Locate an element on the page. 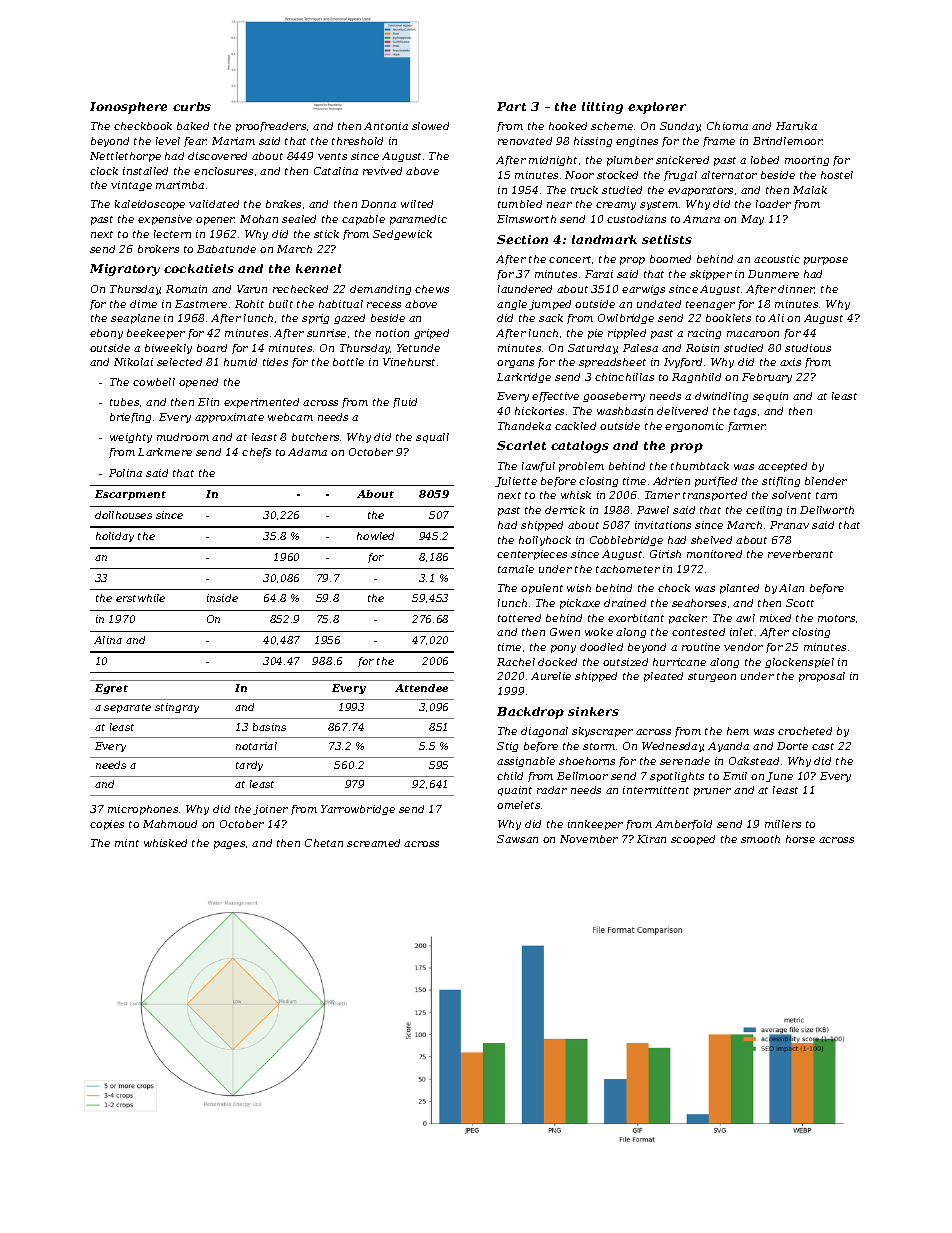  notion is located at coordinates (392, 333).
